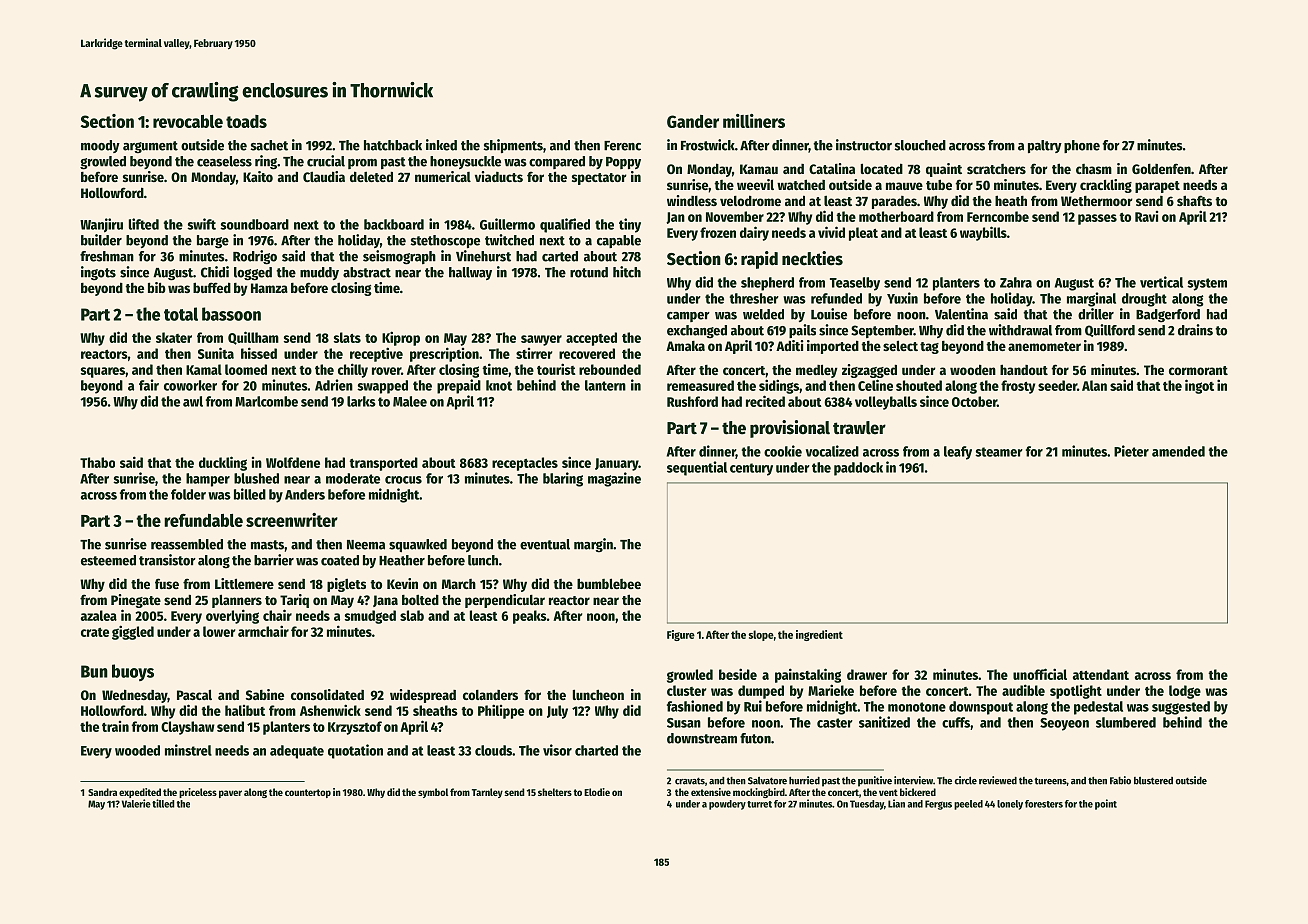 The image size is (1308, 924). I want to click on adequate, so click(297, 752).
